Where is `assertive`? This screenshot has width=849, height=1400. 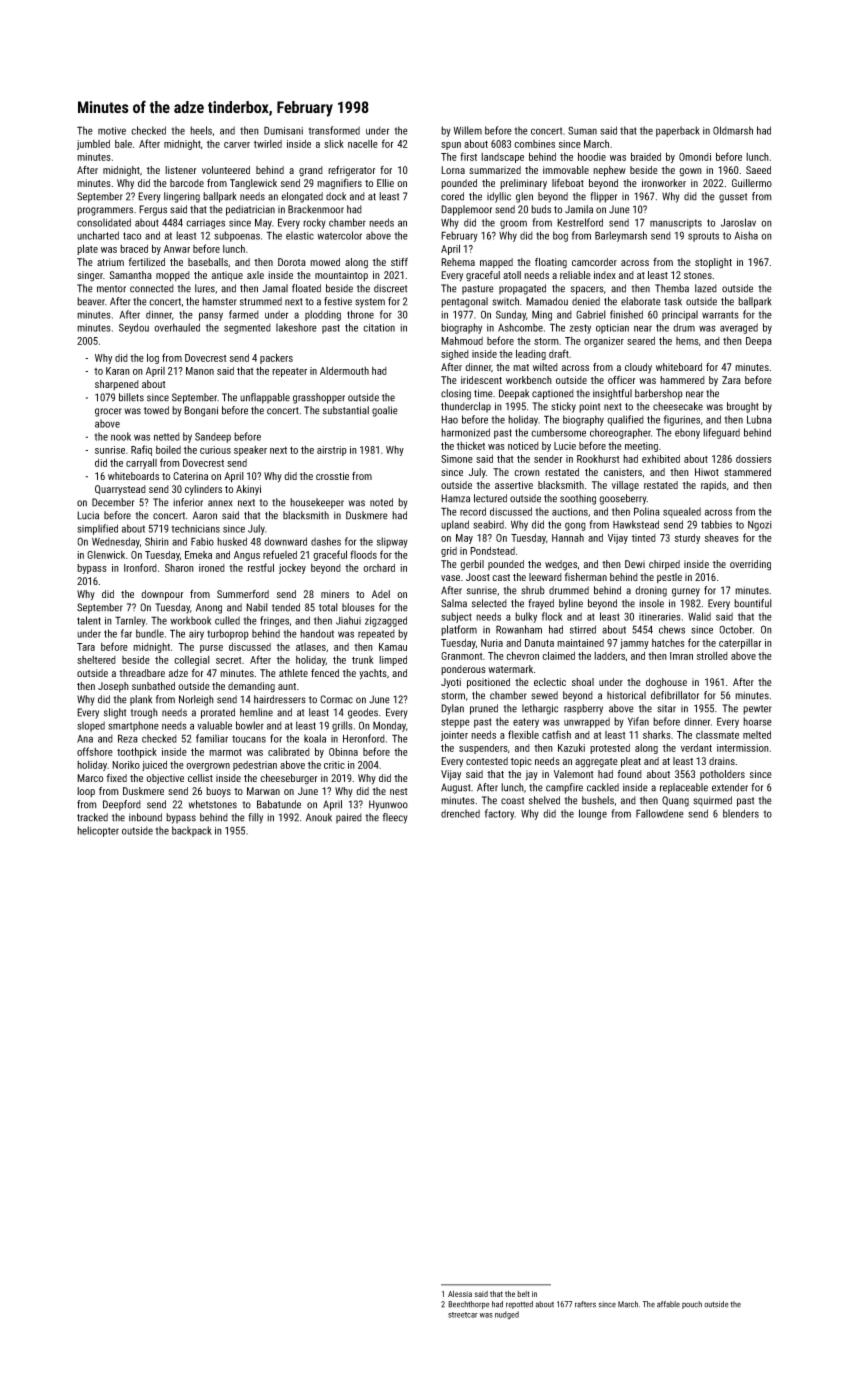
assertive is located at coordinates (514, 485).
